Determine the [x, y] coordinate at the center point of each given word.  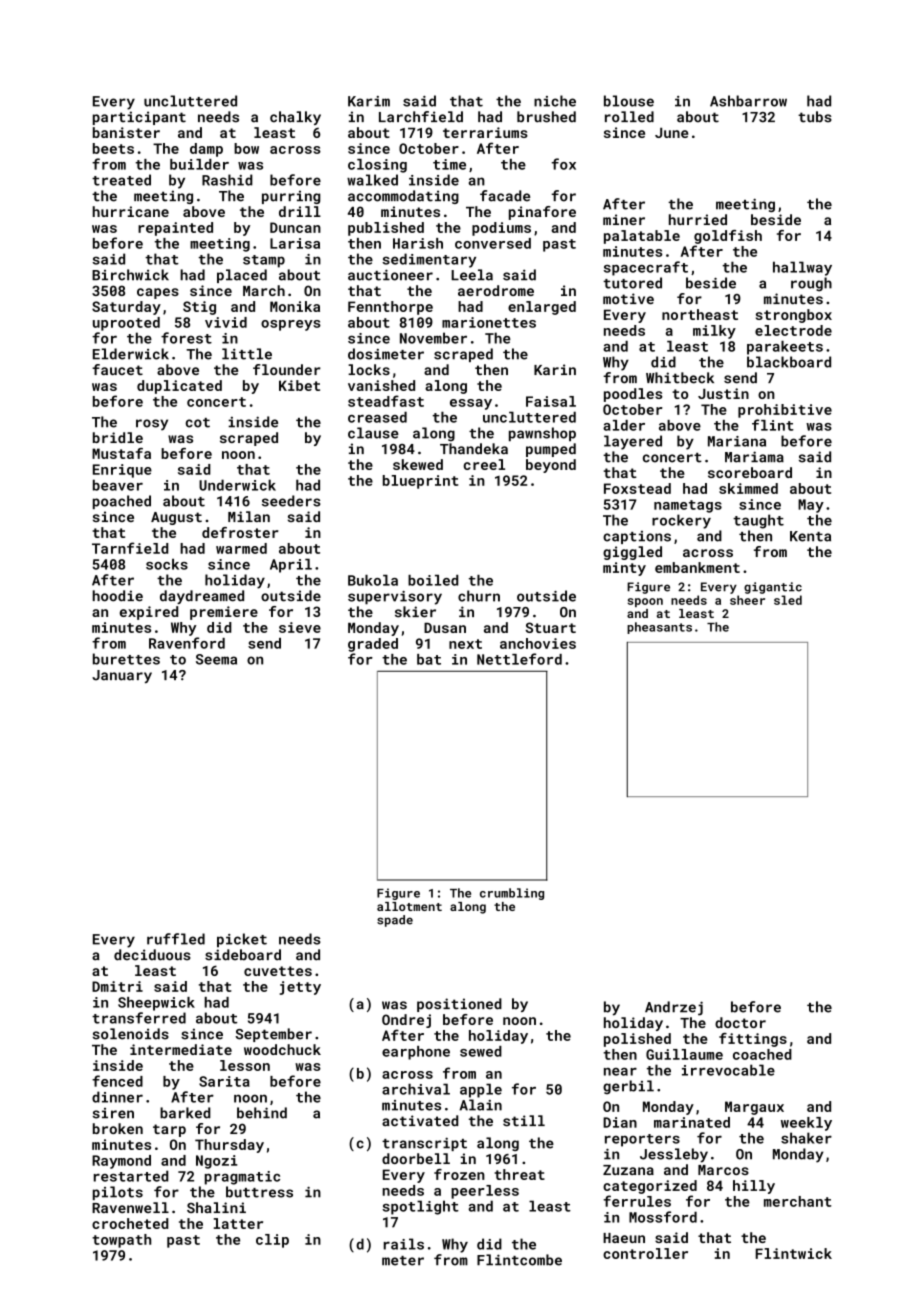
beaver [118, 485]
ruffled [176, 939]
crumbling [512, 894]
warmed [241, 548]
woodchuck [282, 1049]
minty [624, 569]
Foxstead [637, 488]
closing [377, 166]
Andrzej [674, 1008]
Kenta [810, 536]
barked [185, 1113]
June [671, 132]
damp [206, 150]
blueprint [420, 482]
